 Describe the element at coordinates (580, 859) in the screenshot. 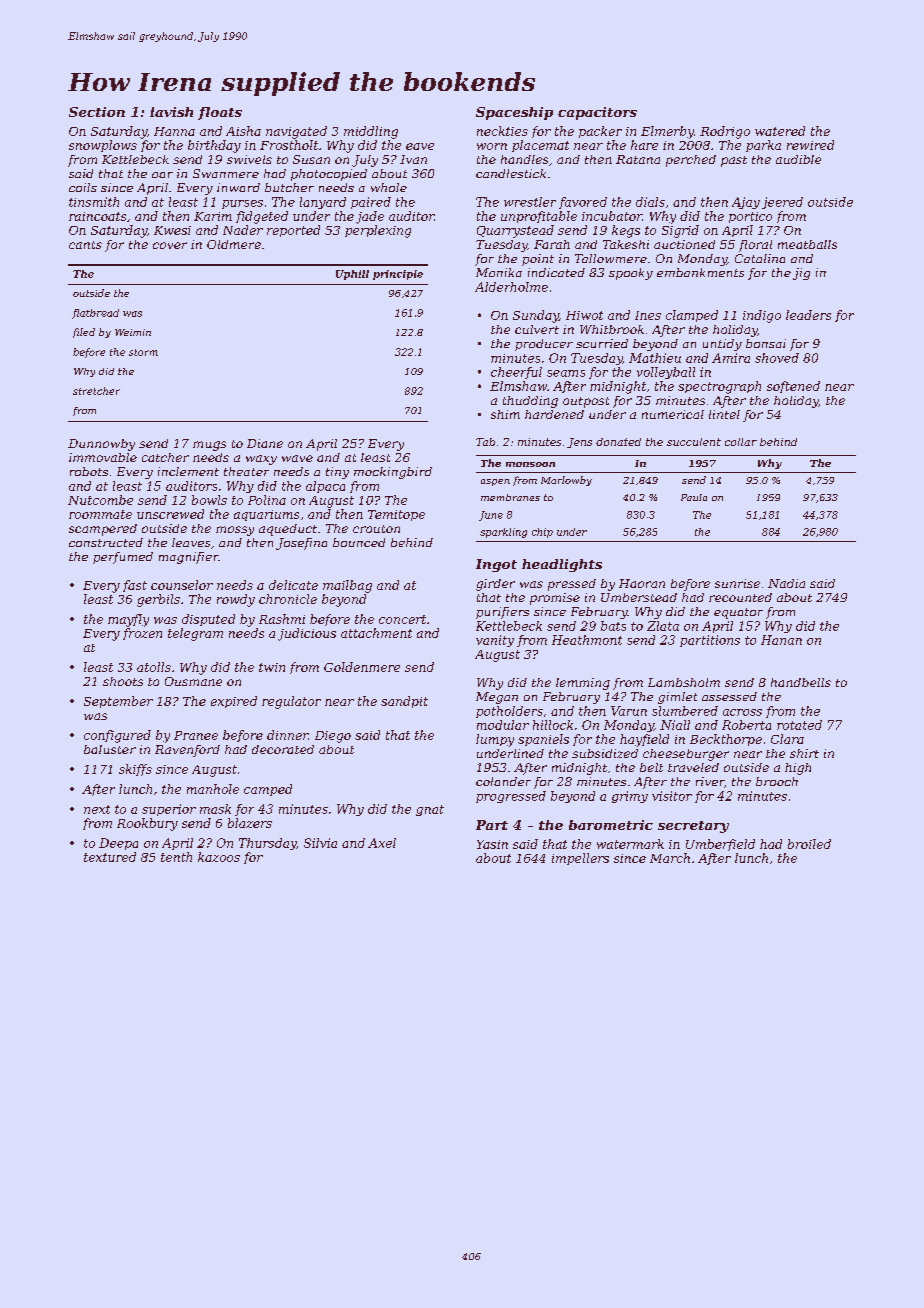

I see `impellers` at that location.
